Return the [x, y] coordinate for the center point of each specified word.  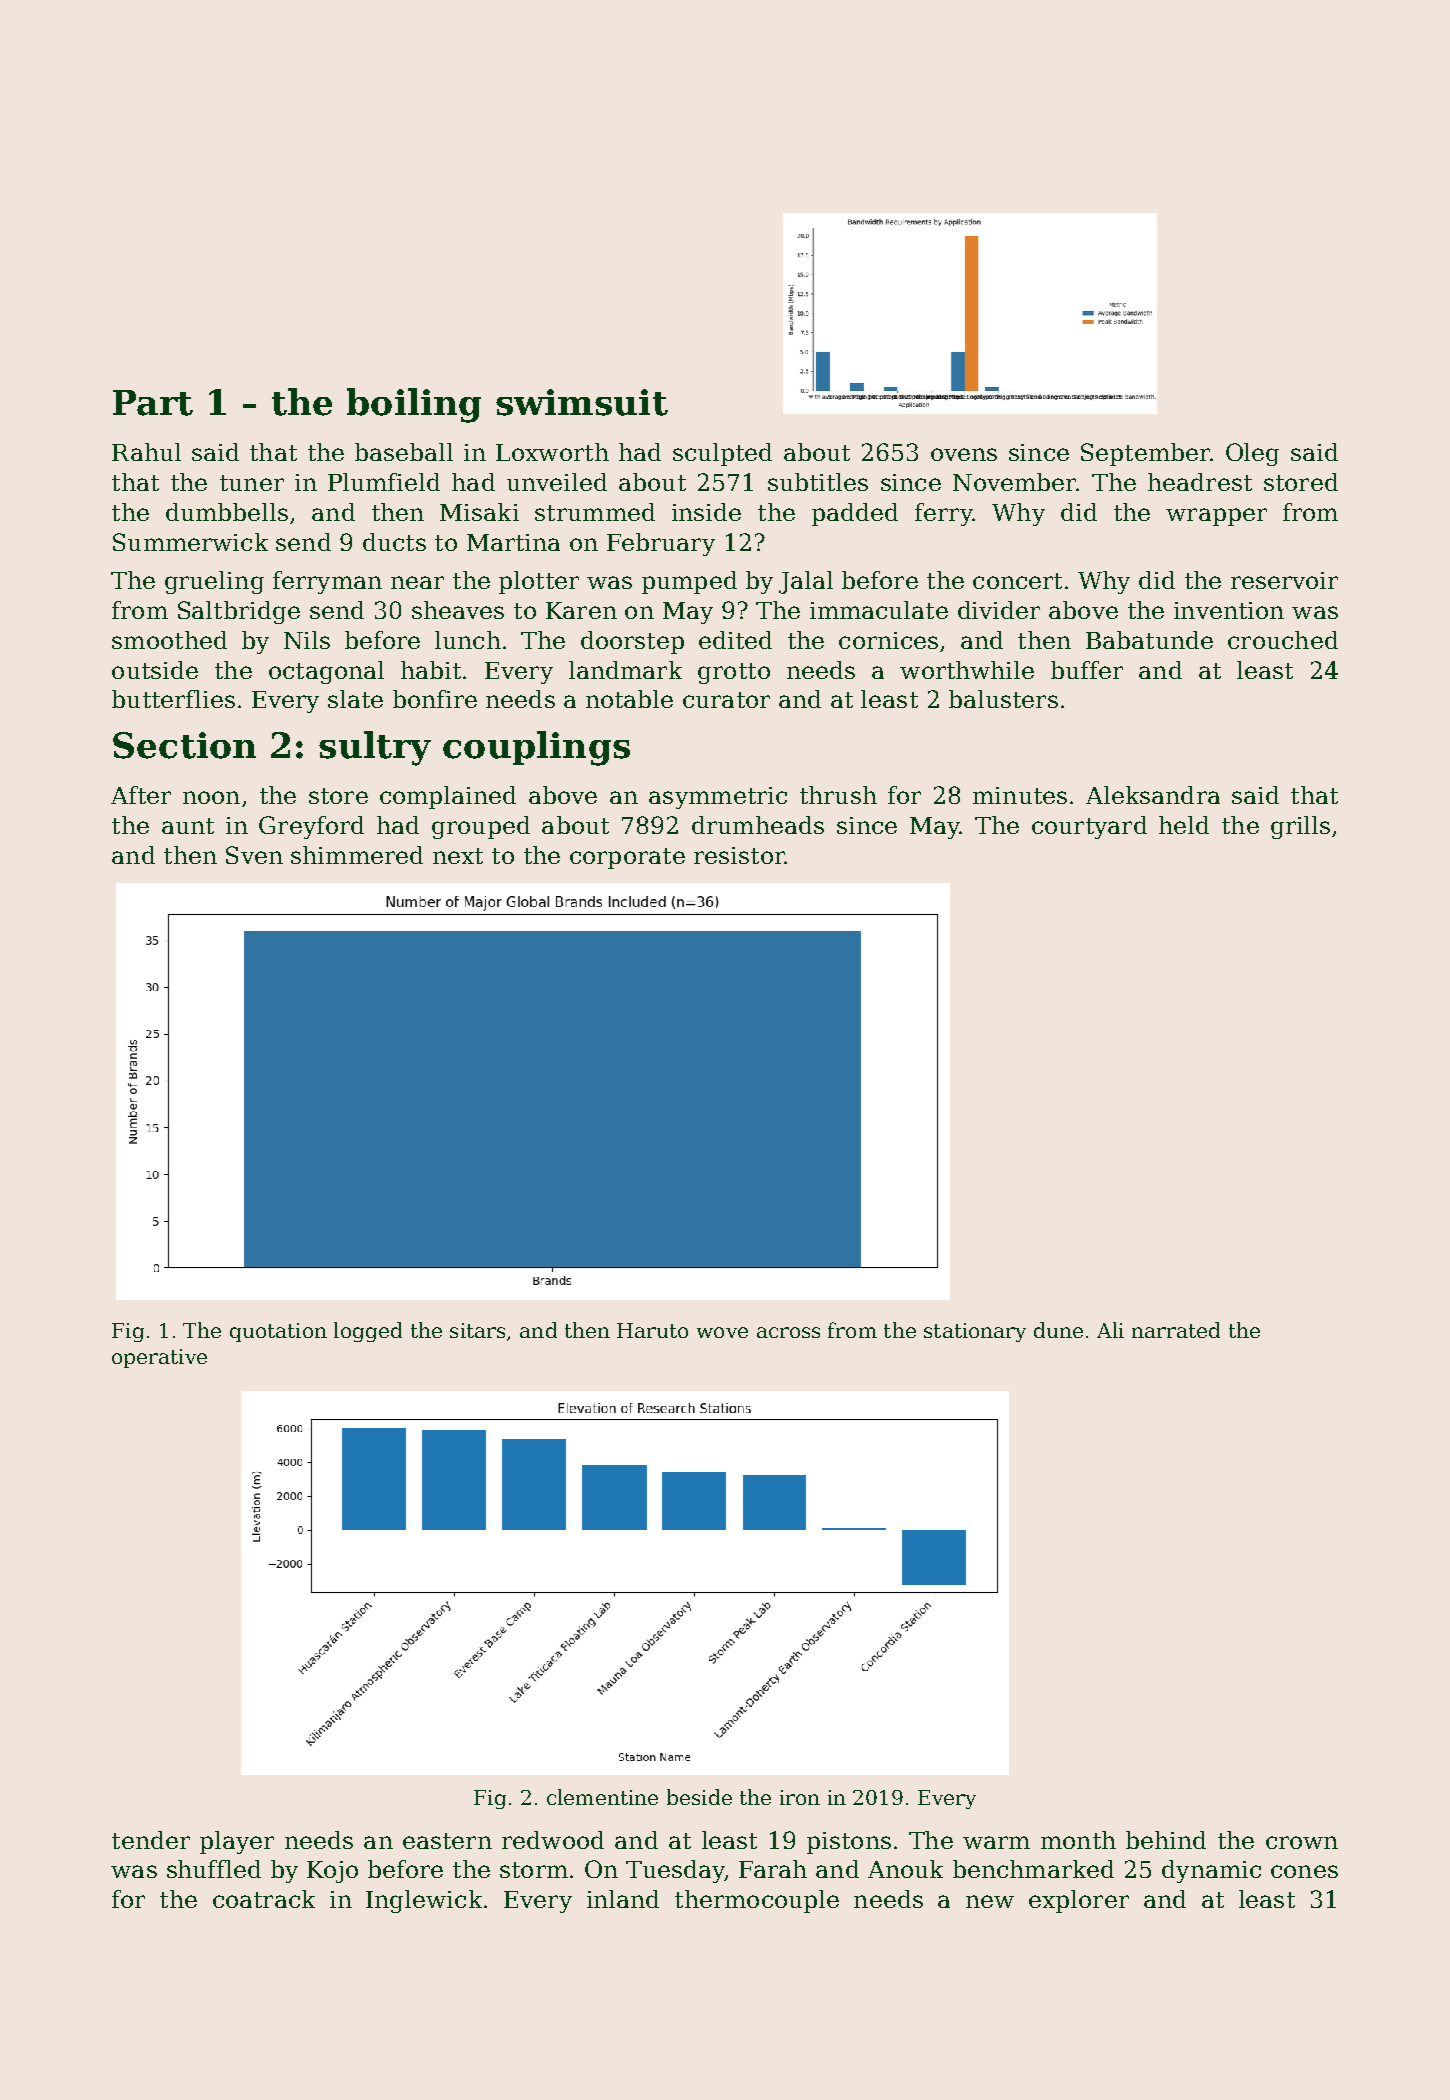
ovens [964, 454]
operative [159, 1358]
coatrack [264, 1899]
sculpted [722, 454]
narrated [1176, 1330]
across [788, 1332]
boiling [414, 405]
